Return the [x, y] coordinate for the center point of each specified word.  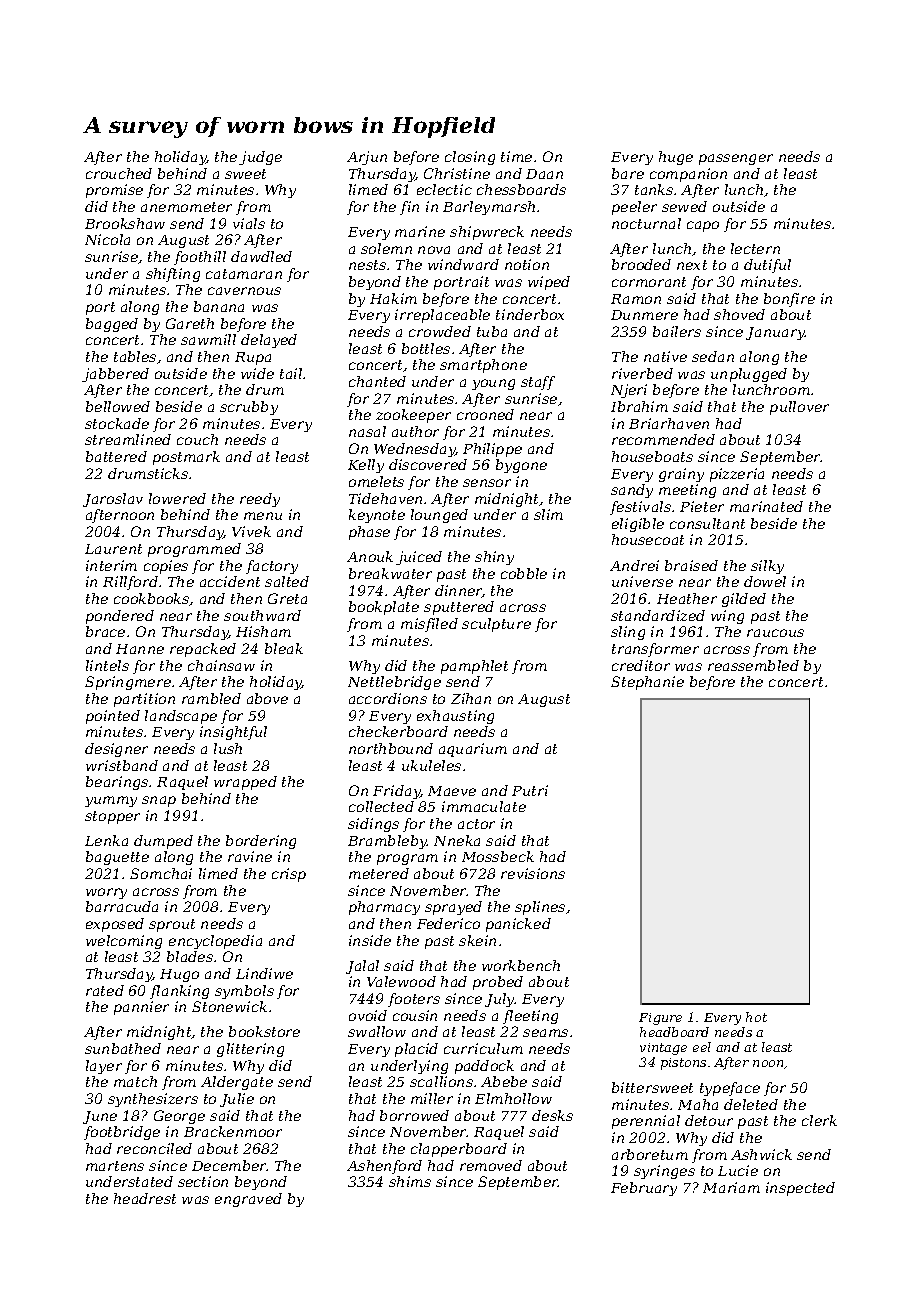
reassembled [753, 665]
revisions [533, 873]
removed [491, 1165]
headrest [145, 1198]
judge [260, 158]
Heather [687, 598]
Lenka [106, 840]
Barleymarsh [489, 208]
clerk [819, 1120]
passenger [736, 159]
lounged [439, 516]
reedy [260, 500]
